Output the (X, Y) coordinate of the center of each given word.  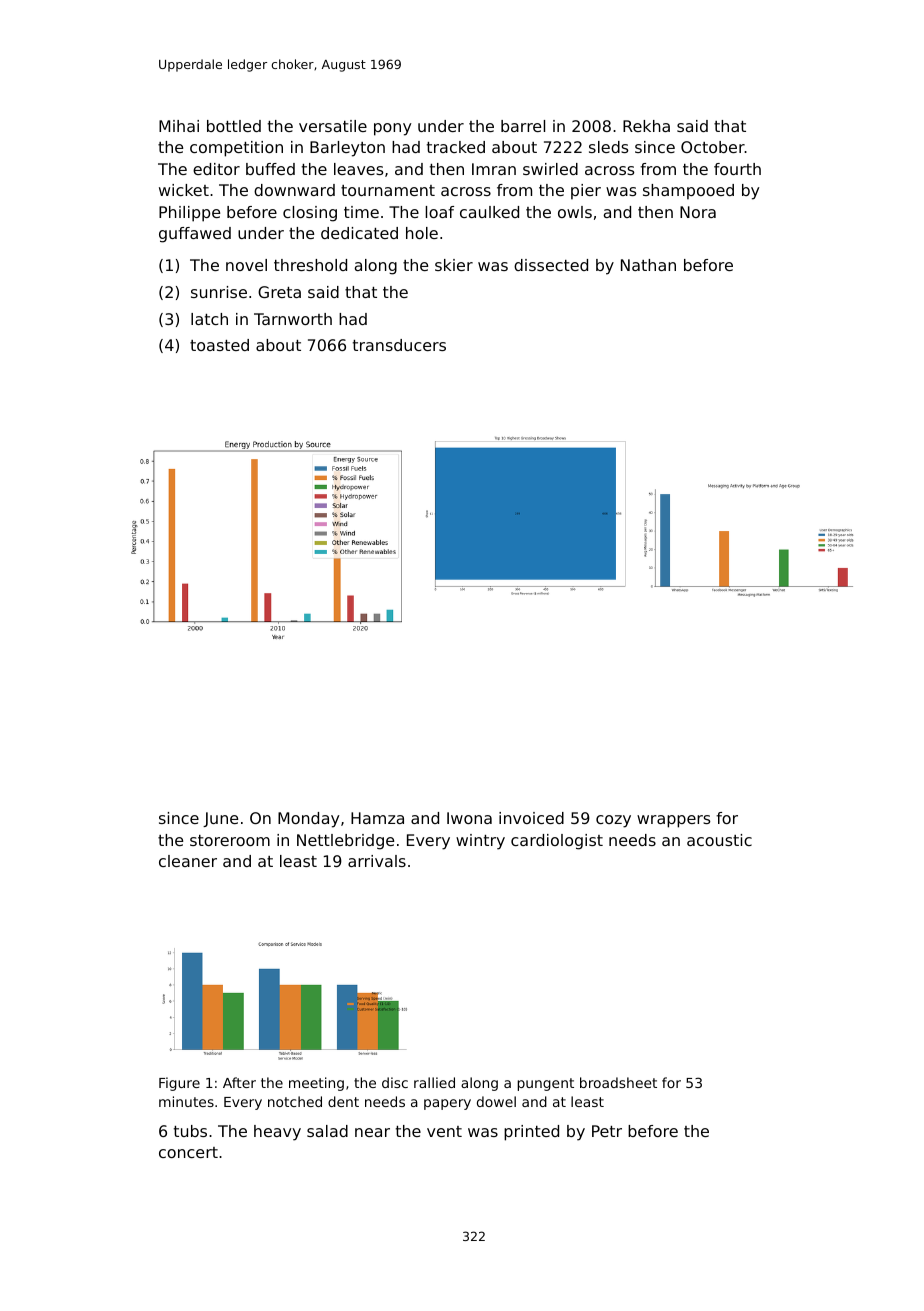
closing (310, 214)
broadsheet (618, 1082)
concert (188, 1152)
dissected (551, 265)
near (372, 1132)
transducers (399, 345)
